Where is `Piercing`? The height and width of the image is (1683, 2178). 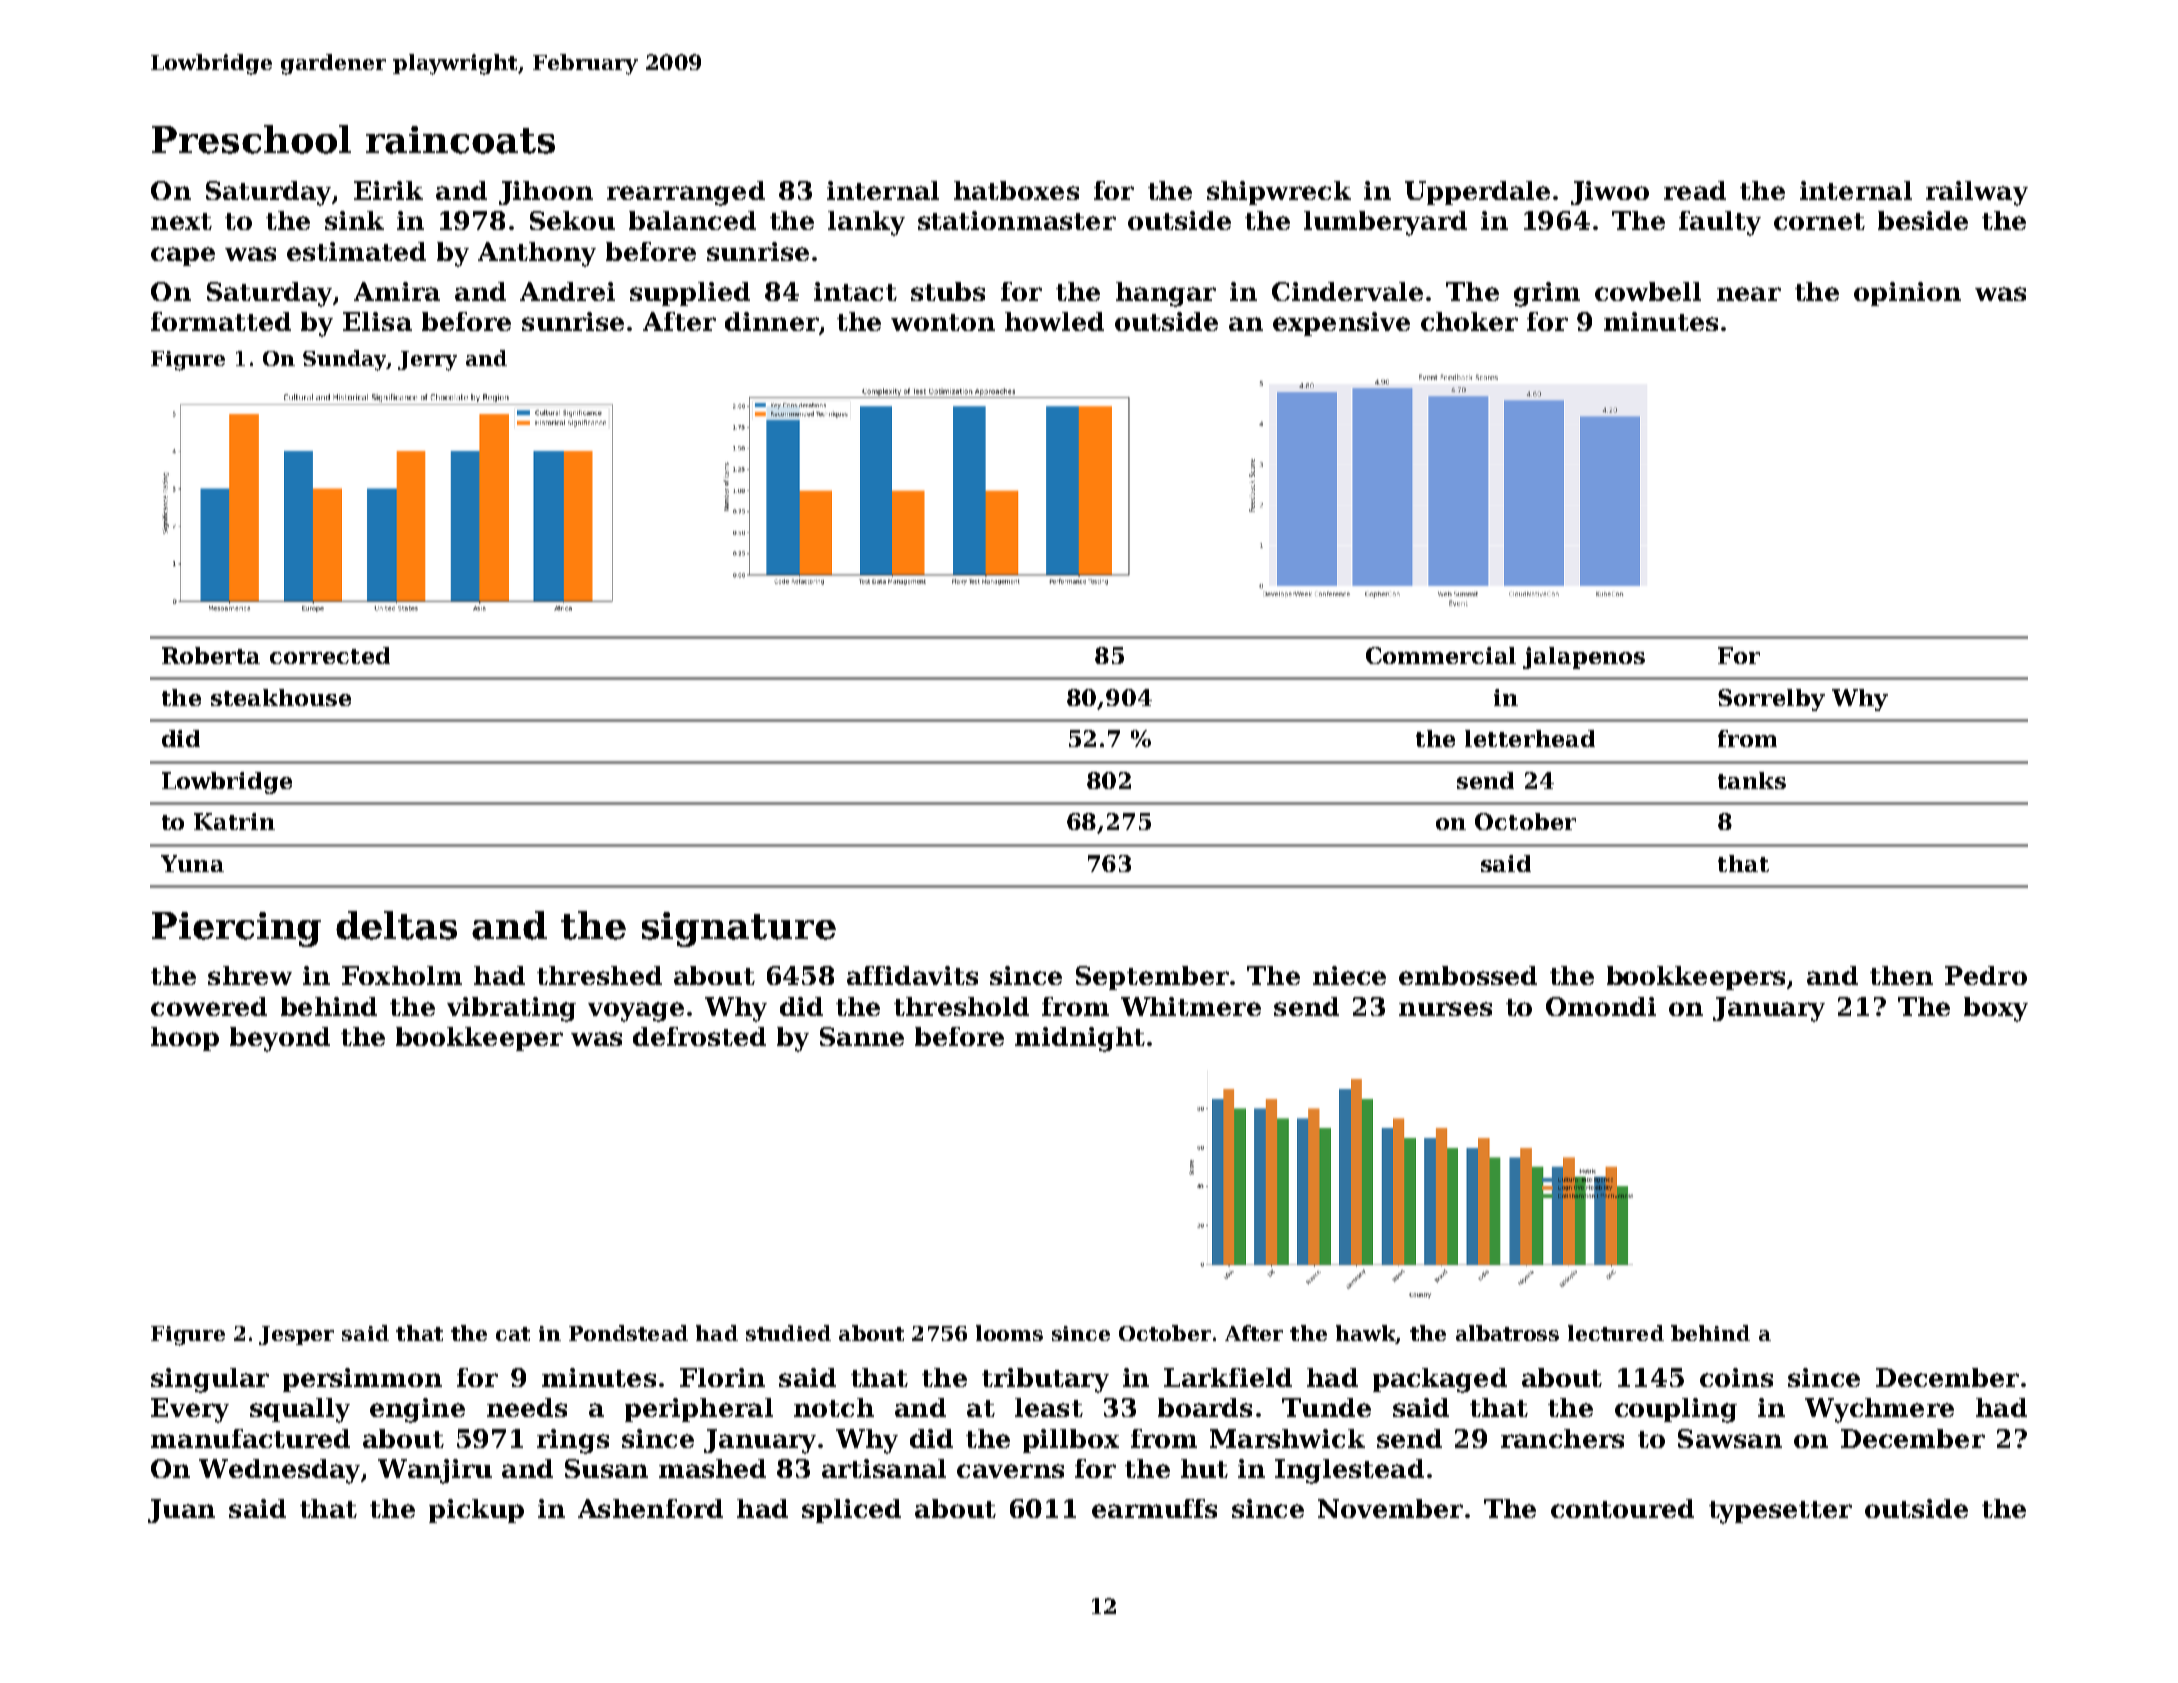
Piercing is located at coordinates (236, 929).
